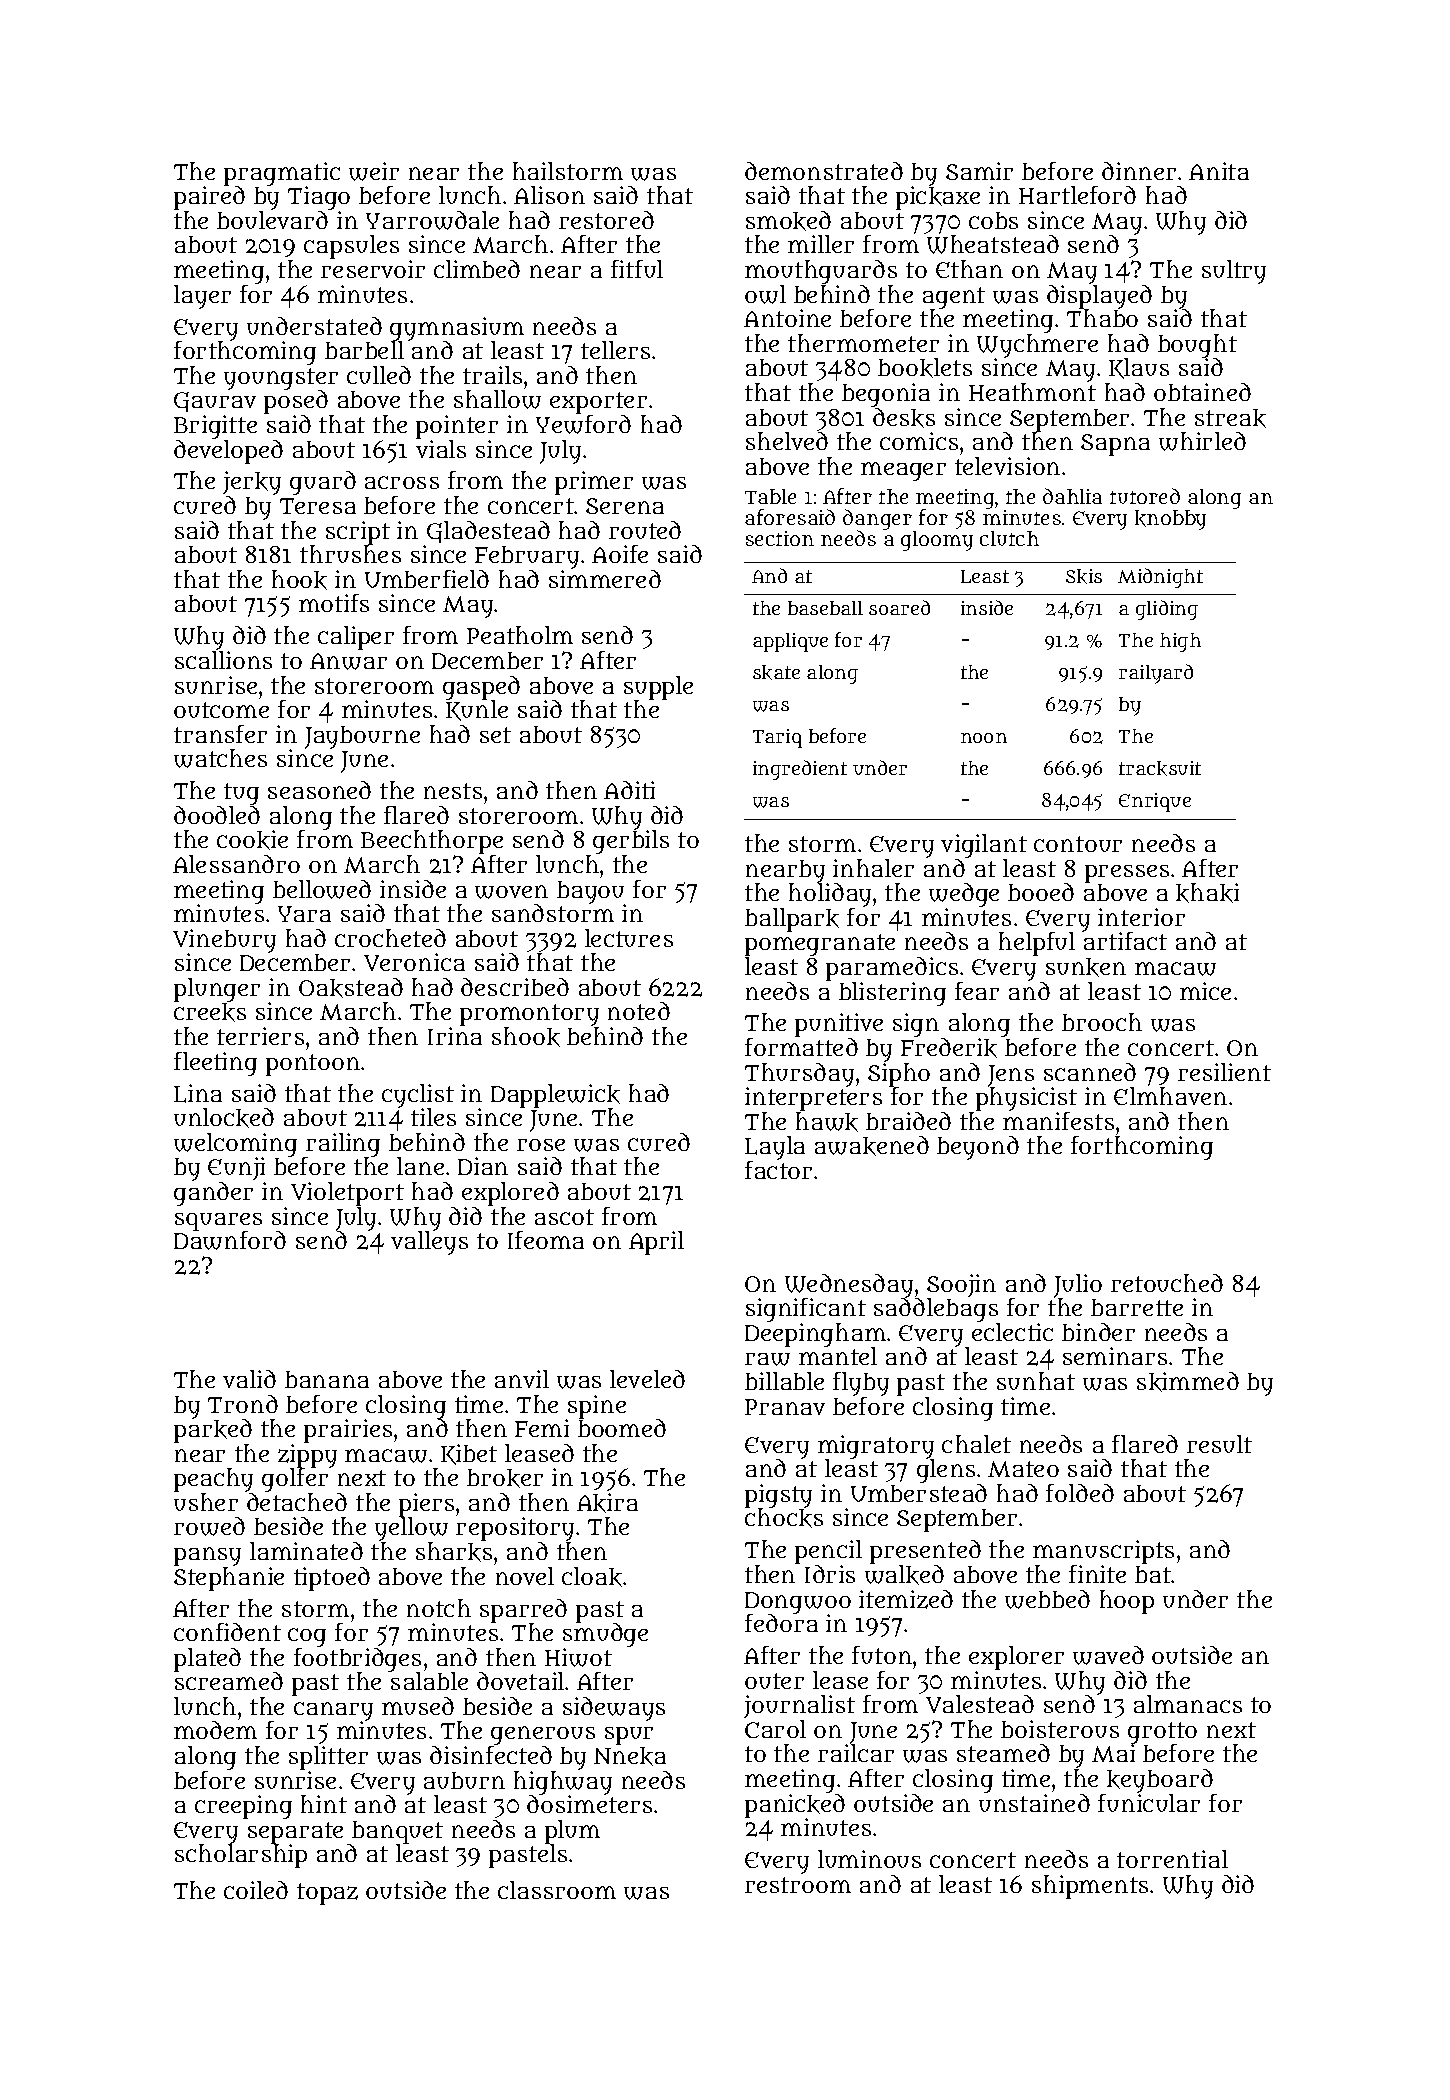 This page has width=1450, height=2100. I want to click on retouched, so click(1167, 1283).
